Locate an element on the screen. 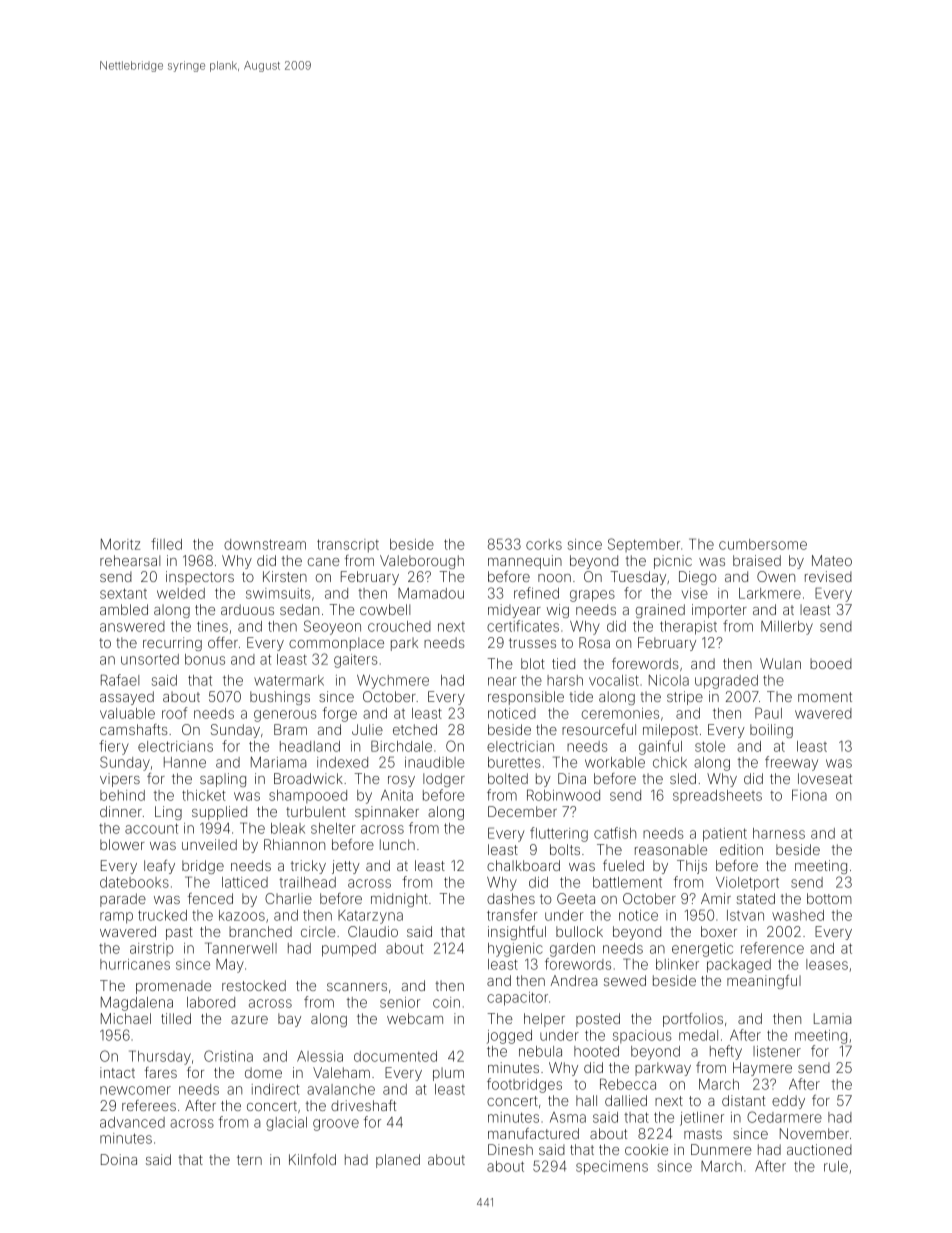  Fiona is located at coordinates (809, 795).
